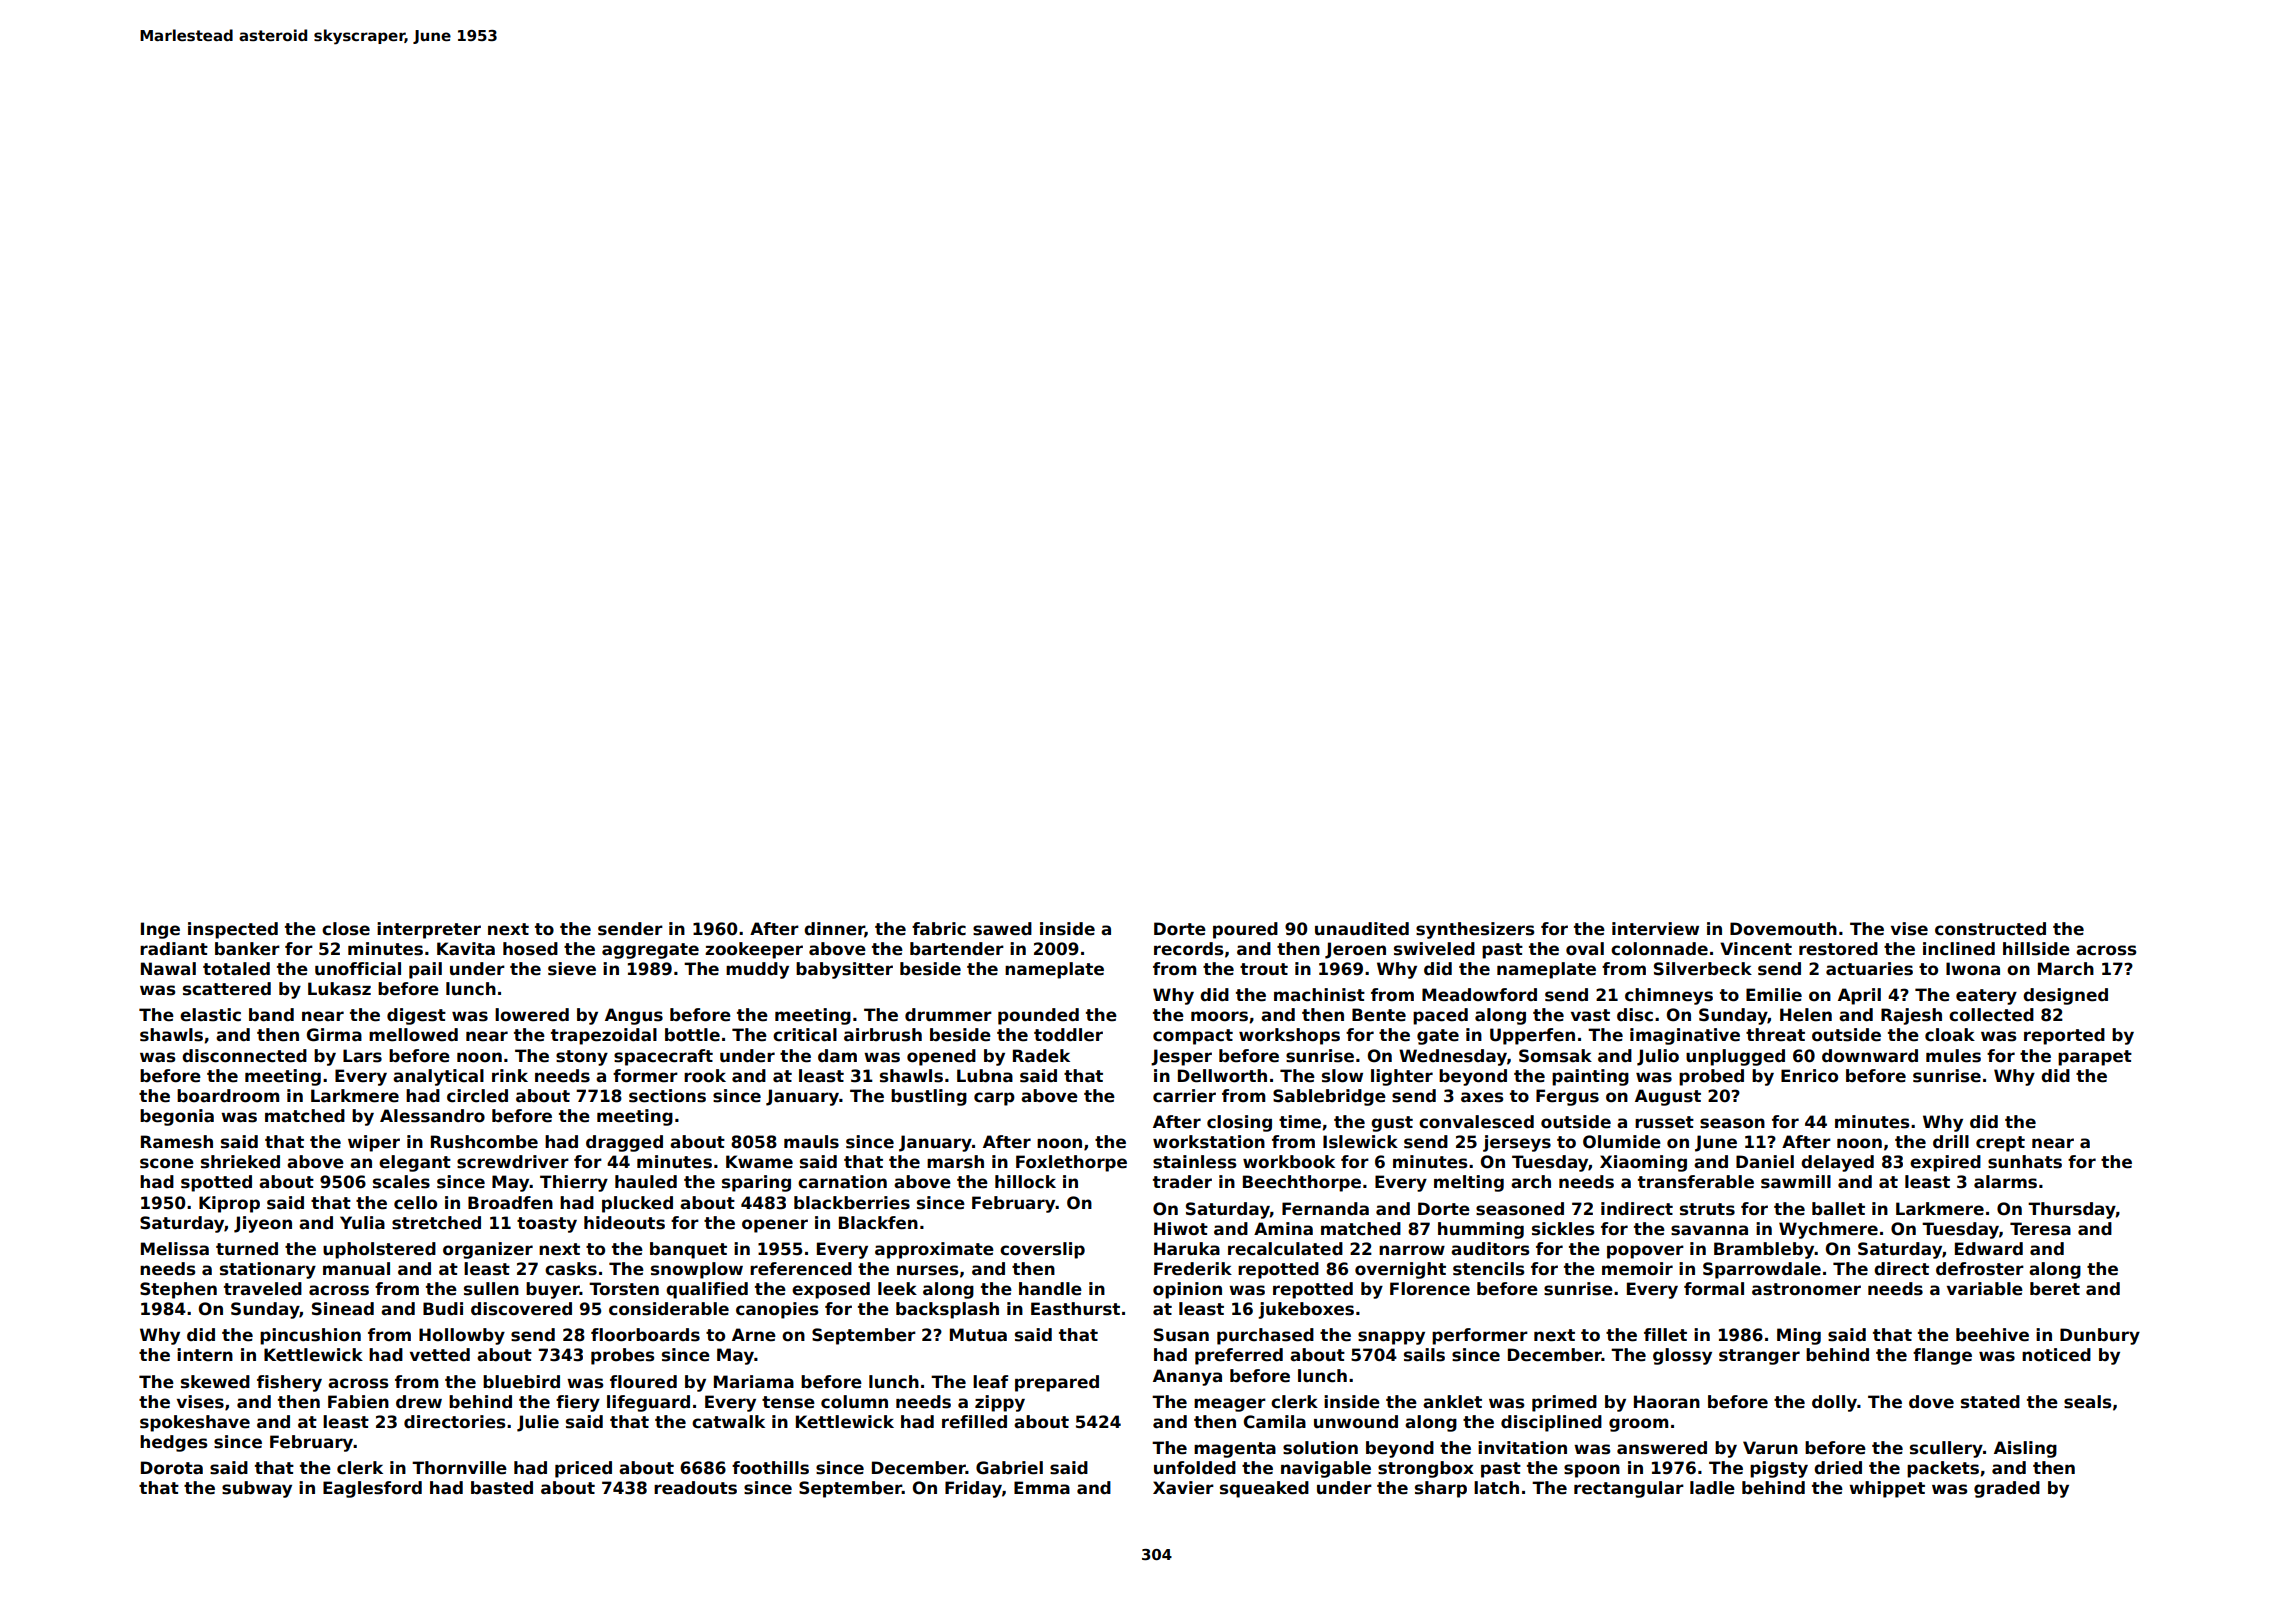  I want to click on Lukasz, so click(339, 989).
